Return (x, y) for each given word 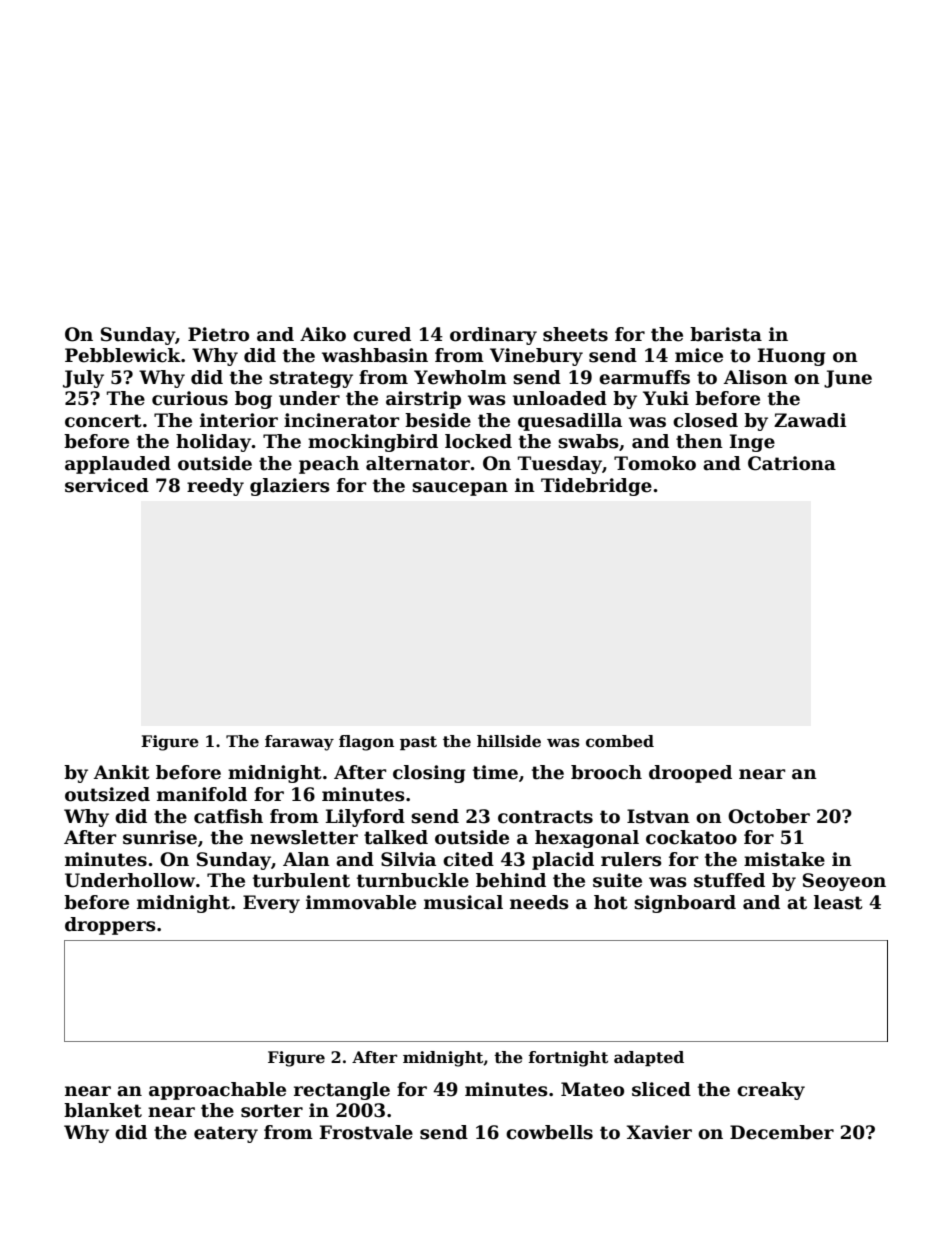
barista (726, 334)
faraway (299, 743)
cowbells (549, 1132)
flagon (366, 743)
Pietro (218, 334)
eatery (226, 1134)
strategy (311, 379)
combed (620, 741)
